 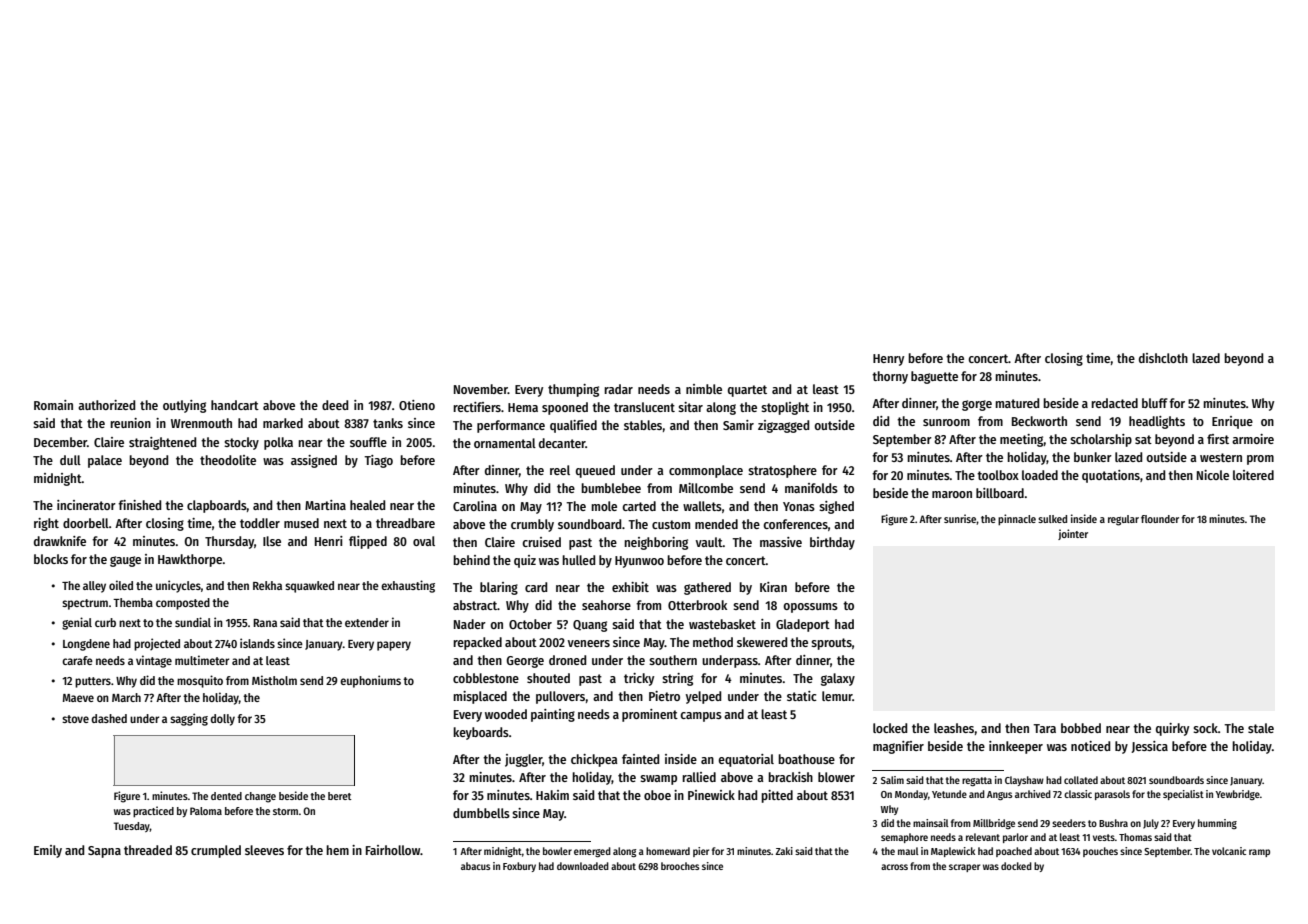 I want to click on Tuesday, so click(x=132, y=827).
